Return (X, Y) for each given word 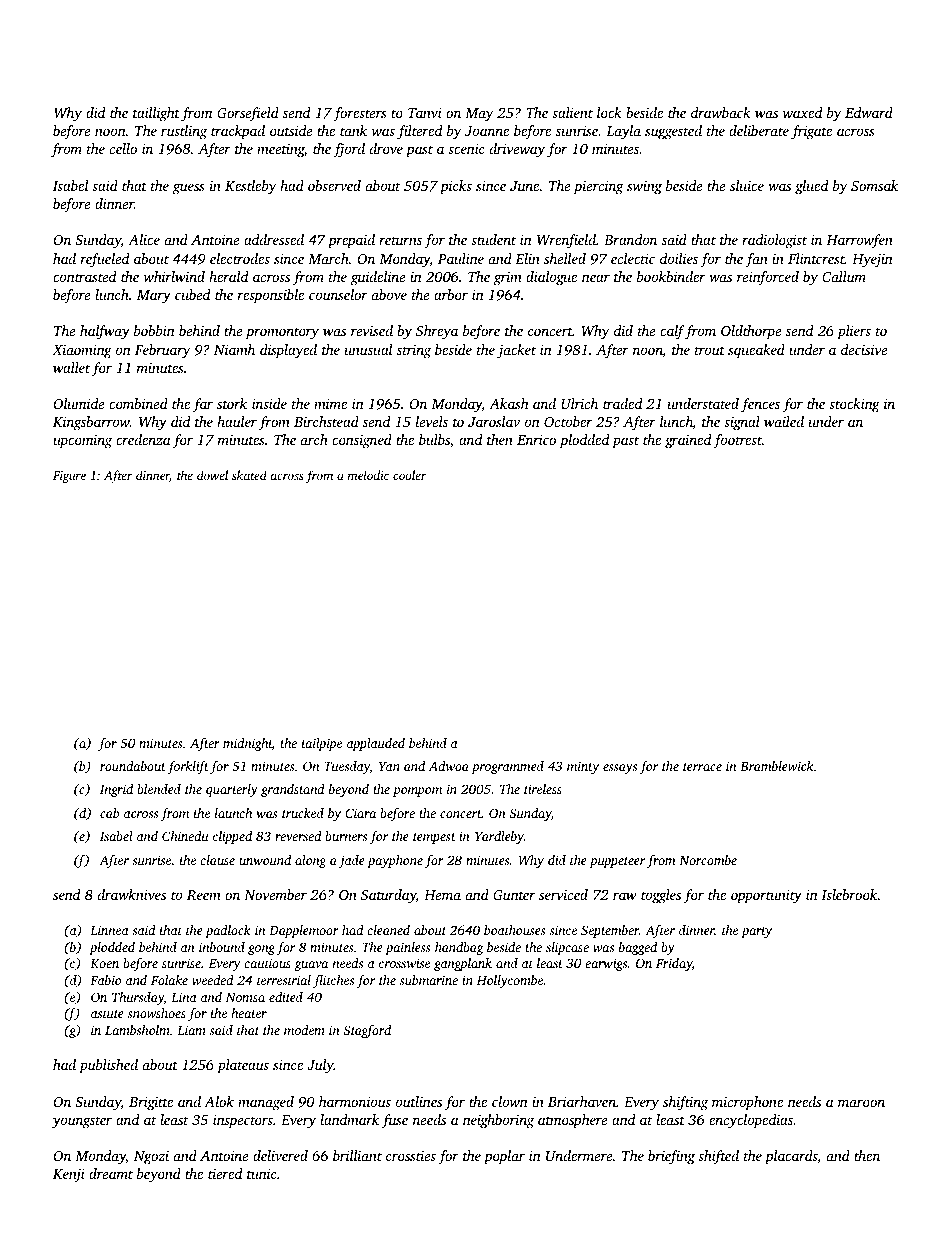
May (479, 115)
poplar (504, 1157)
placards (791, 1157)
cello (123, 148)
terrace (702, 767)
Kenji (69, 1176)
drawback (721, 112)
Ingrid (116, 790)
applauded (376, 744)
